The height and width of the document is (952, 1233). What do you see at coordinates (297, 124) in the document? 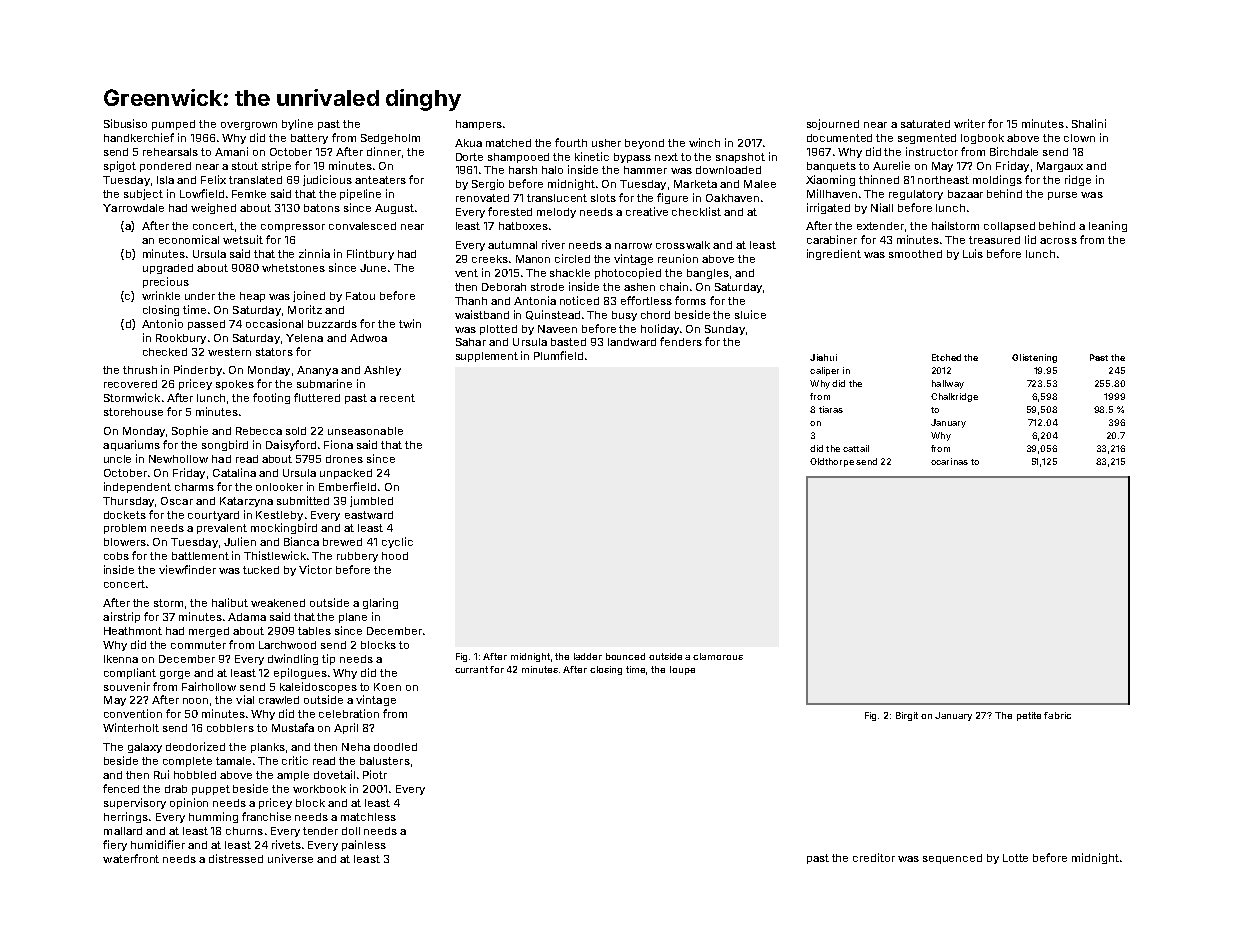
I see `byline` at bounding box center [297, 124].
